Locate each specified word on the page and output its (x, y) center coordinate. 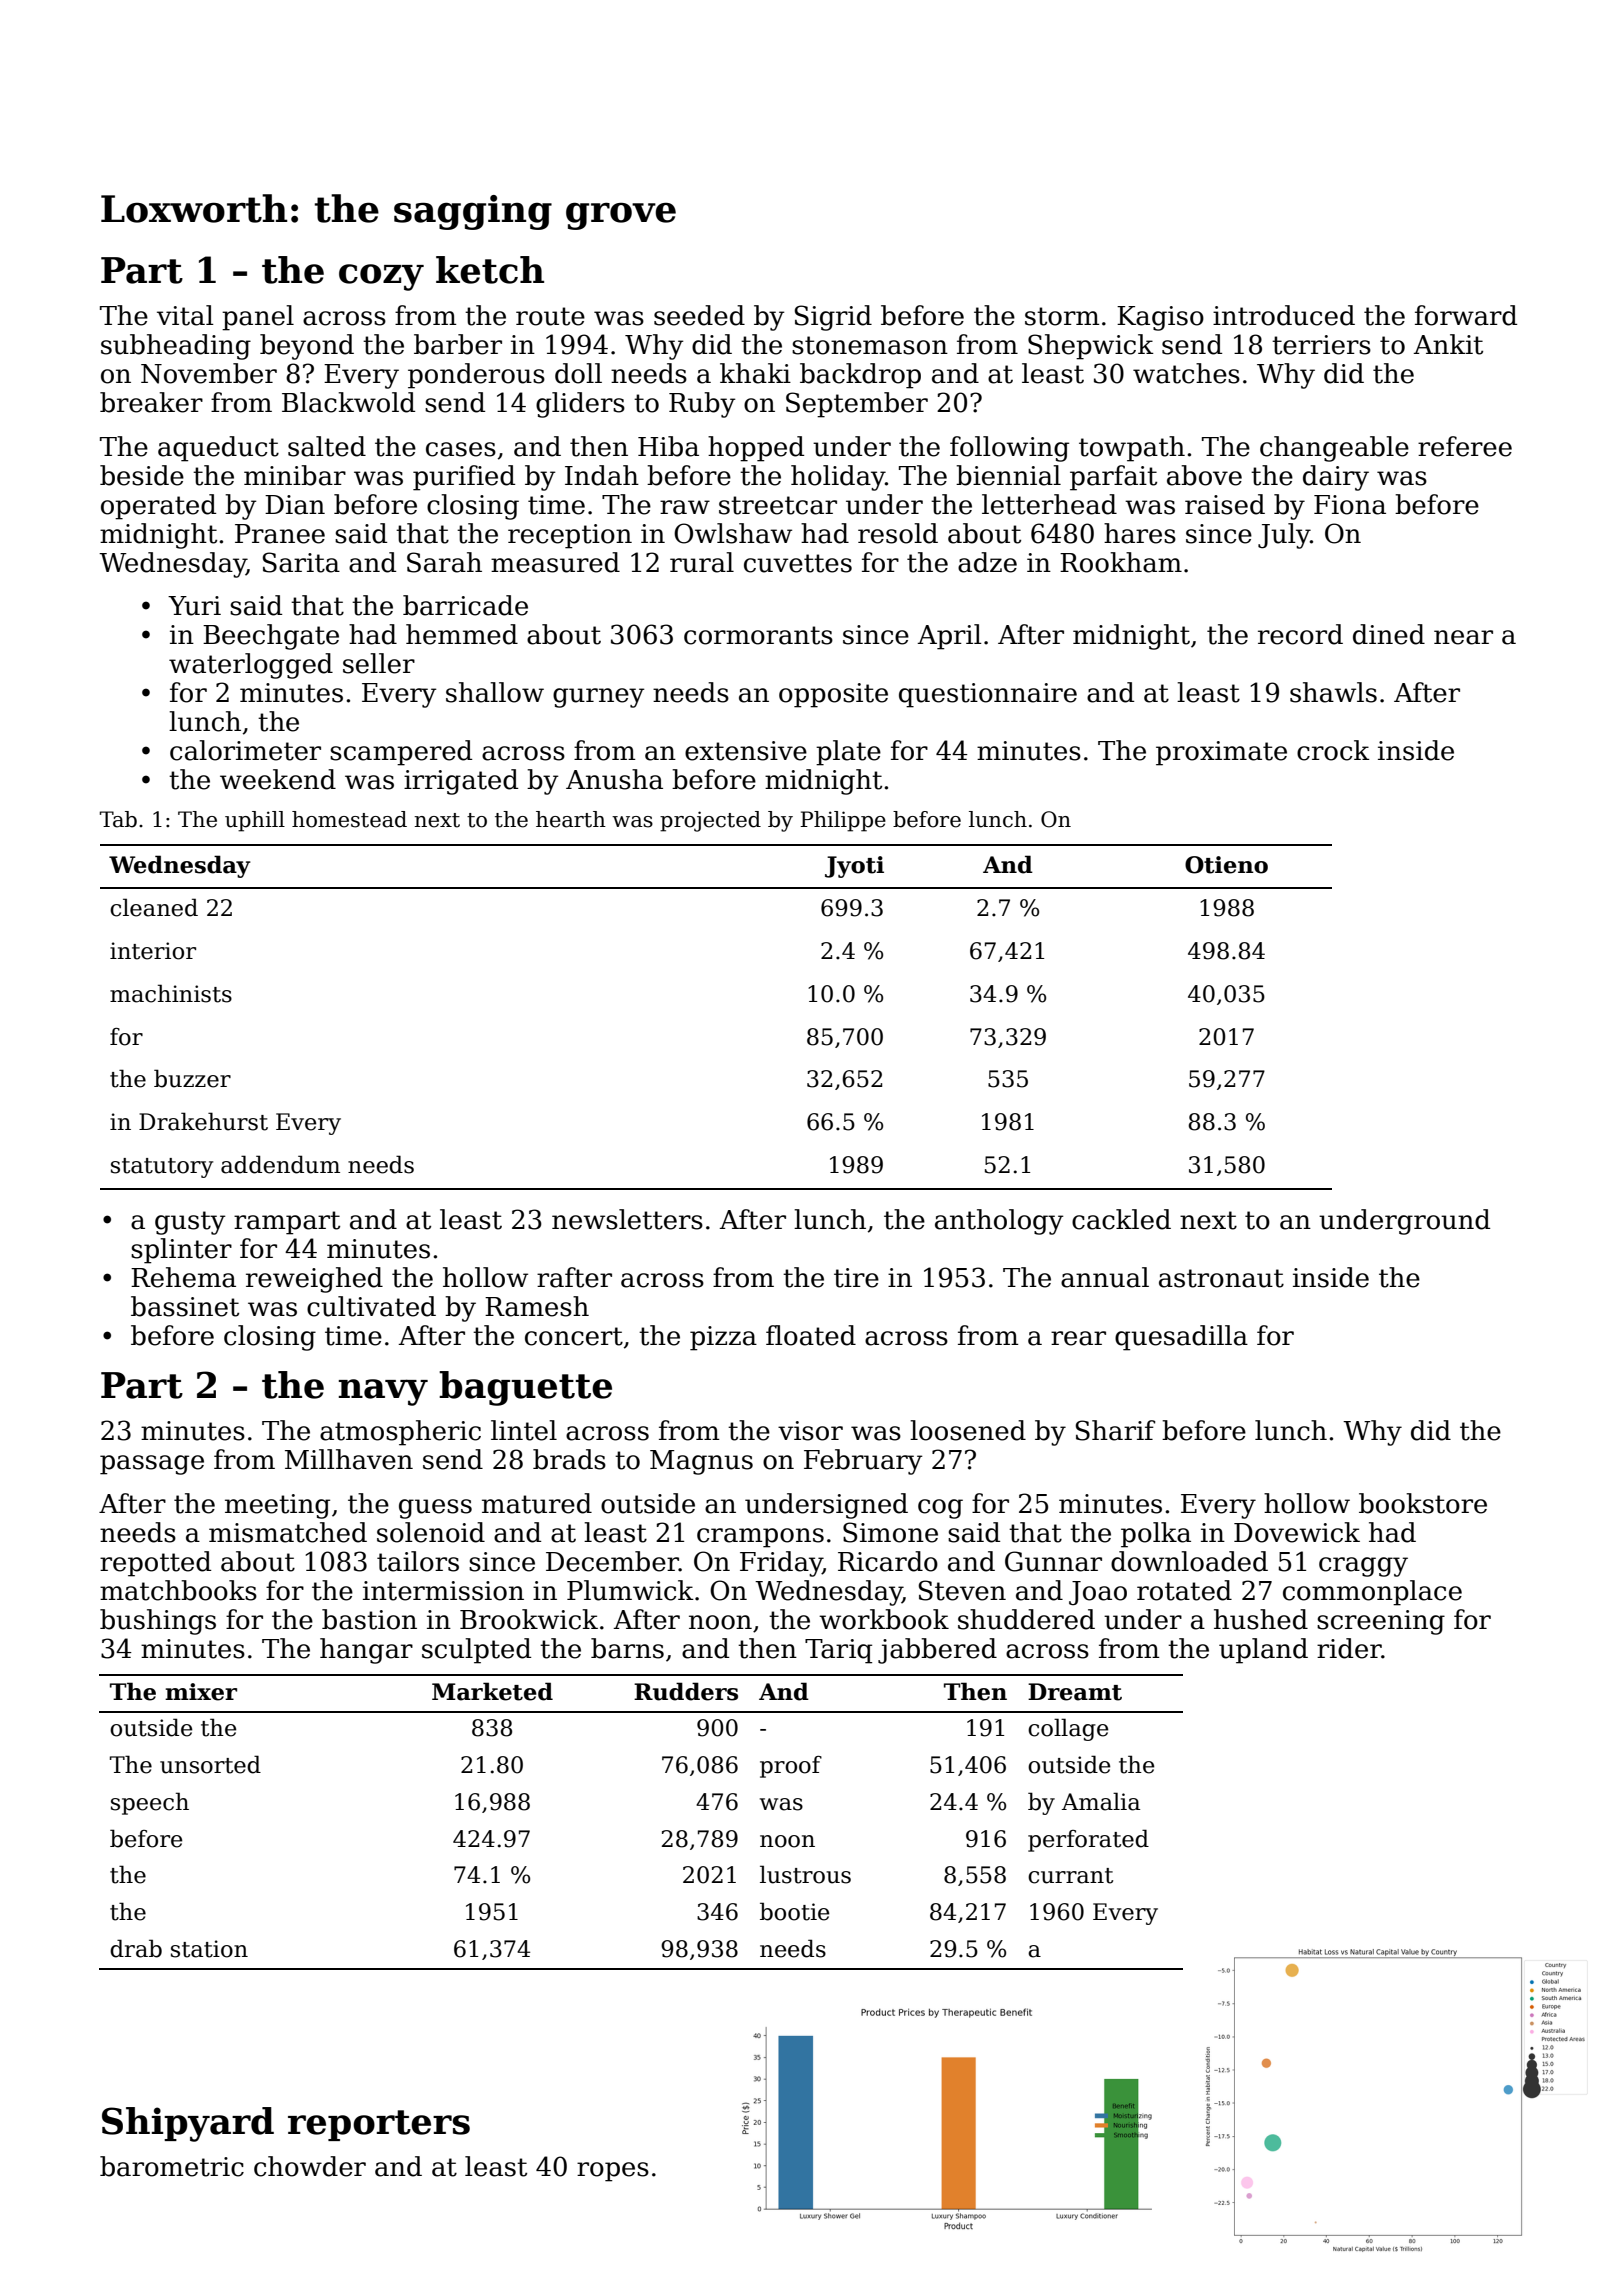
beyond (307, 347)
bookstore (1423, 1503)
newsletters (627, 1219)
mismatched (288, 1532)
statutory (162, 1168)
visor (810, 1431)
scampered (401, 753)
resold (898, 533)
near (1463, 637)
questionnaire (988, 695)
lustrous (805, 1874)
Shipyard (188, 2124)
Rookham (1121, 562)
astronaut (1221, 1278)
